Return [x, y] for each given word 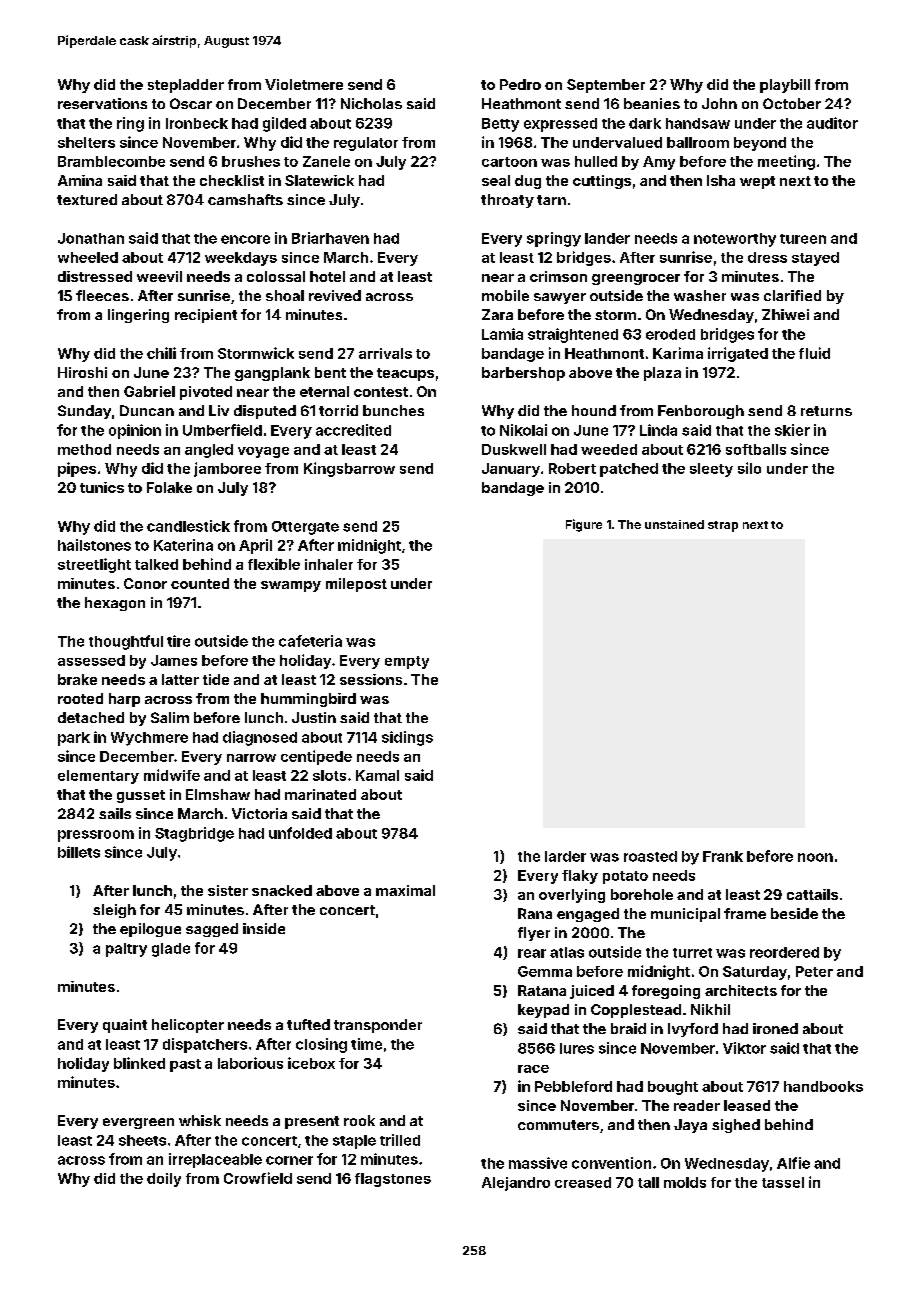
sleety [711, 470]
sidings [407, 738]
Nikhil [710, 1009]
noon [815, 857]
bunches [393, 410]
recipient [206, 316]
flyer [534, 934]
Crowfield [258, 1178]
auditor [832, 123]
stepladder [186, 86]
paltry [126, 950]
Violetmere [304, 84]
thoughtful [126, 642]
